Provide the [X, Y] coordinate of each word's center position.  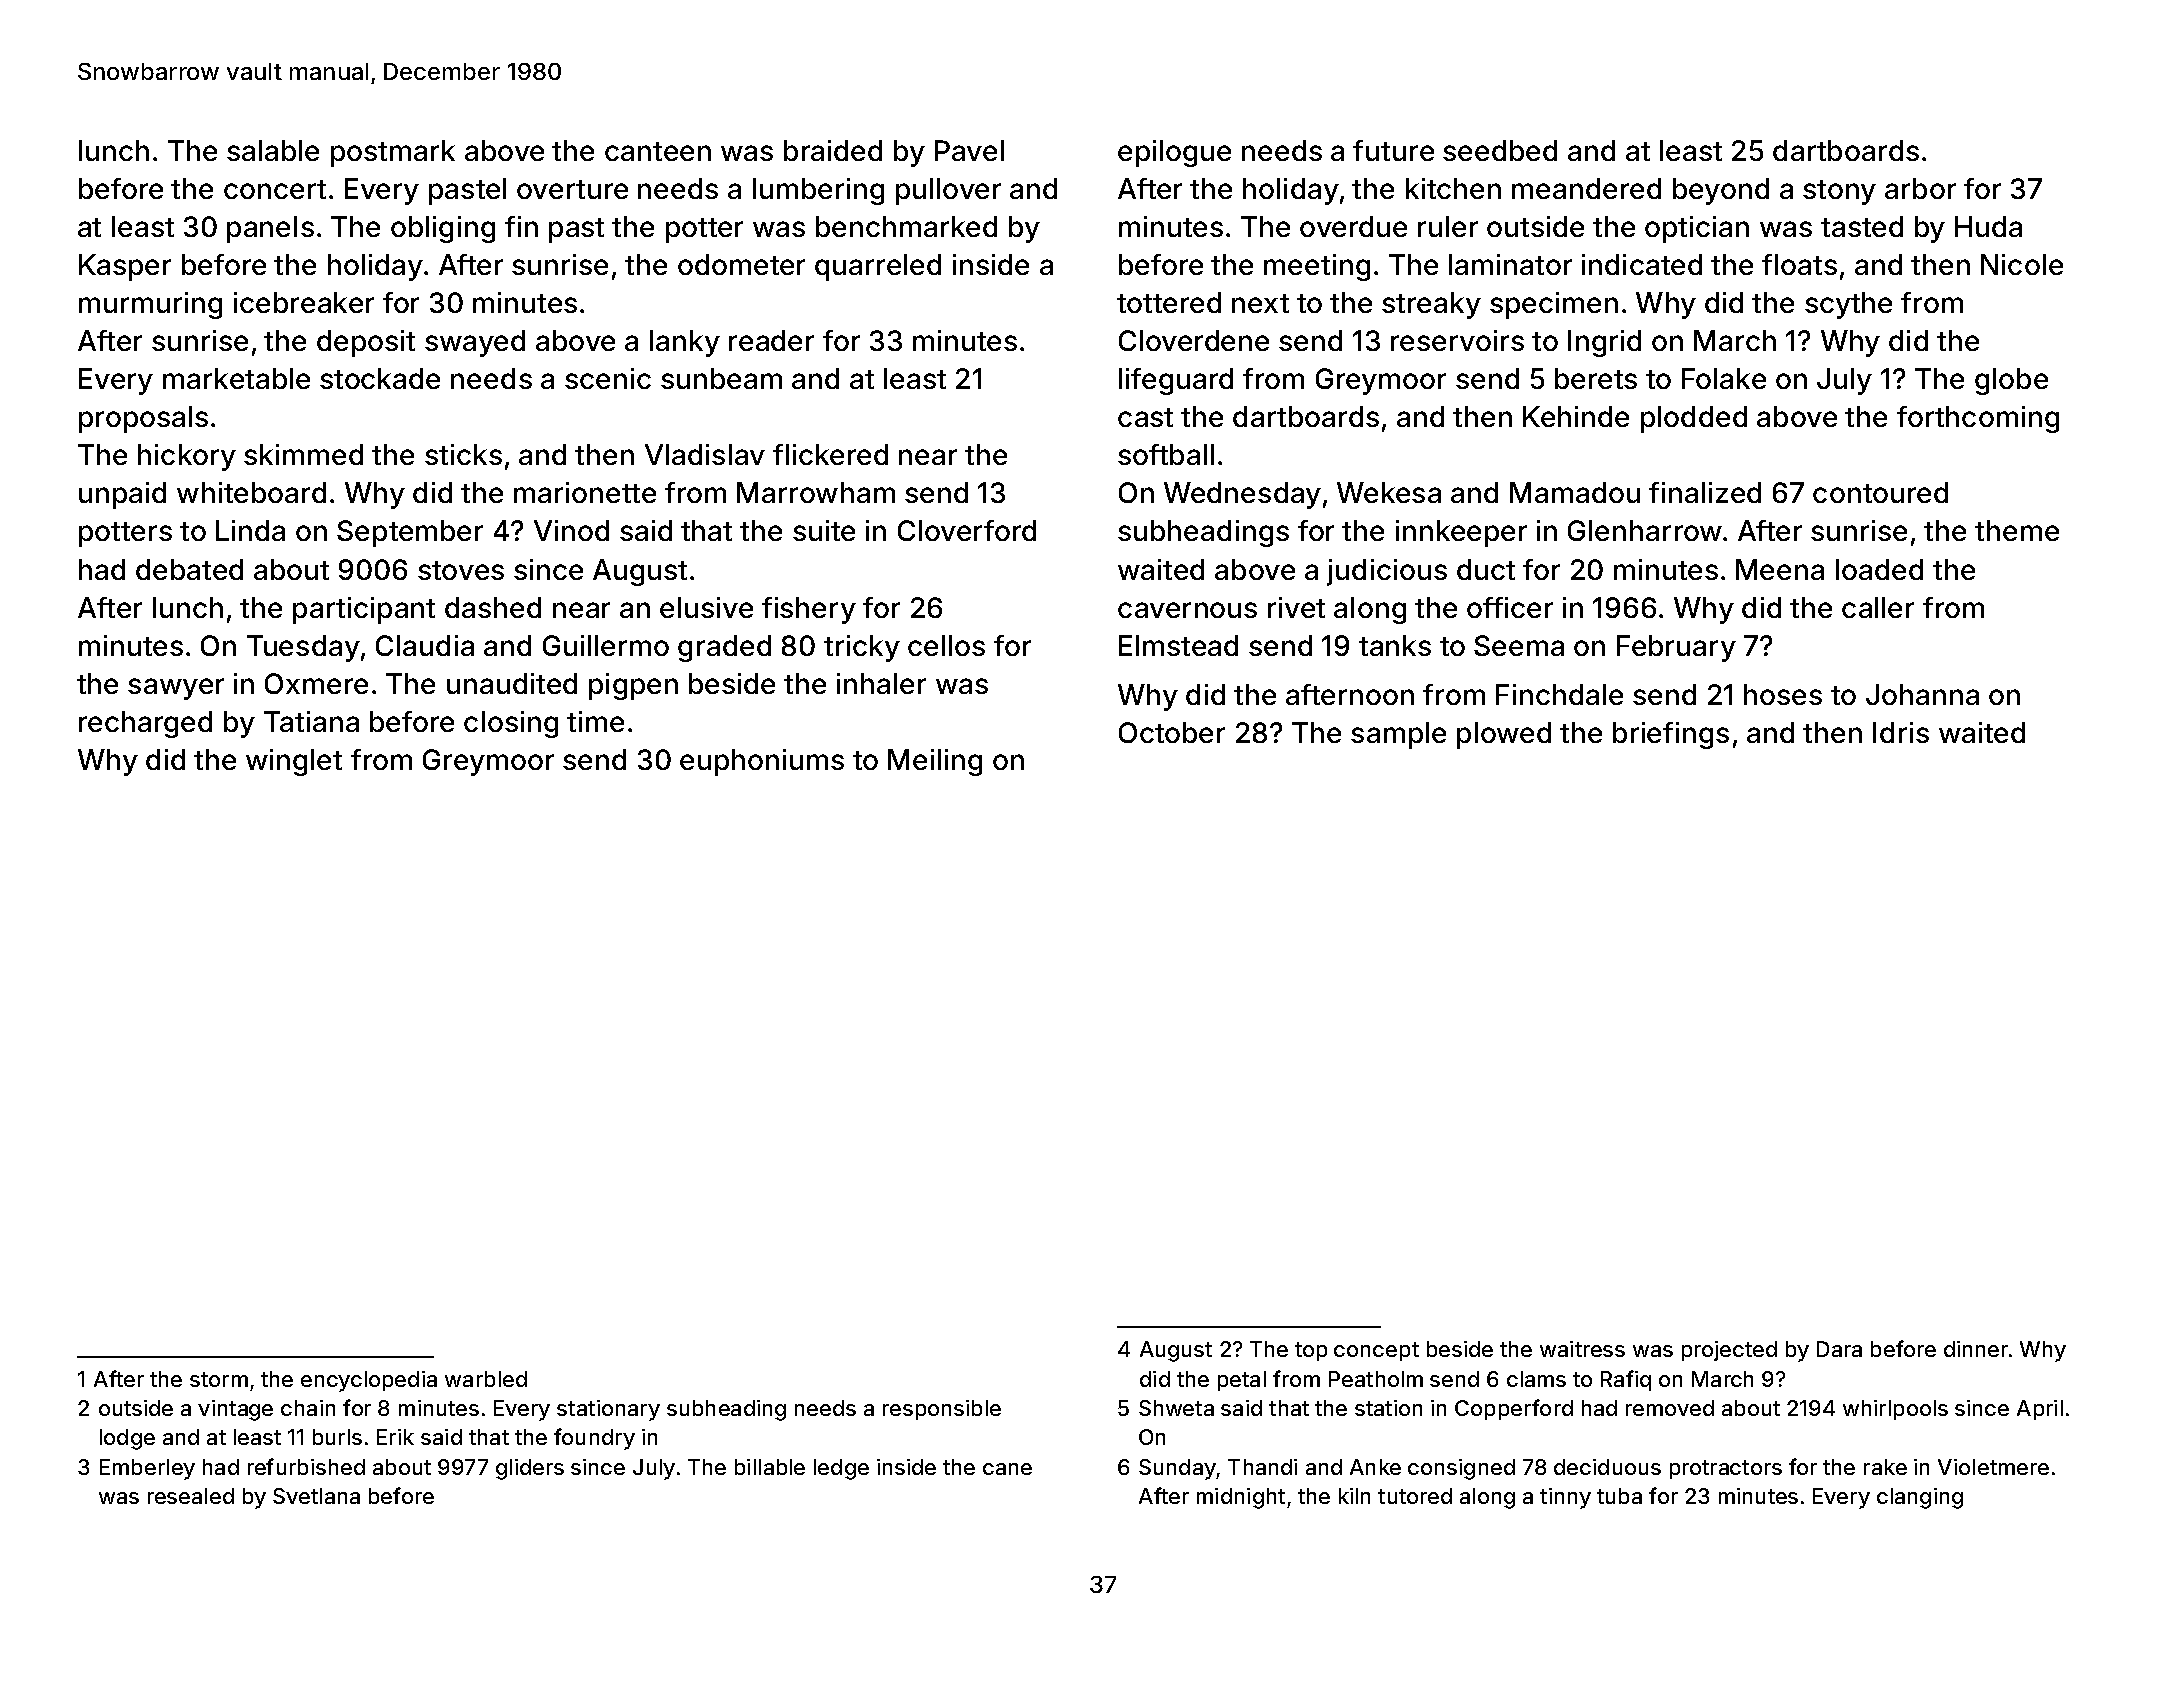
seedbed [1500, 150]
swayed [475, 343]
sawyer [176, 689]
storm [219, 1379]
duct [1486, 569]
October [1172, 732]
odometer [741, 264]
